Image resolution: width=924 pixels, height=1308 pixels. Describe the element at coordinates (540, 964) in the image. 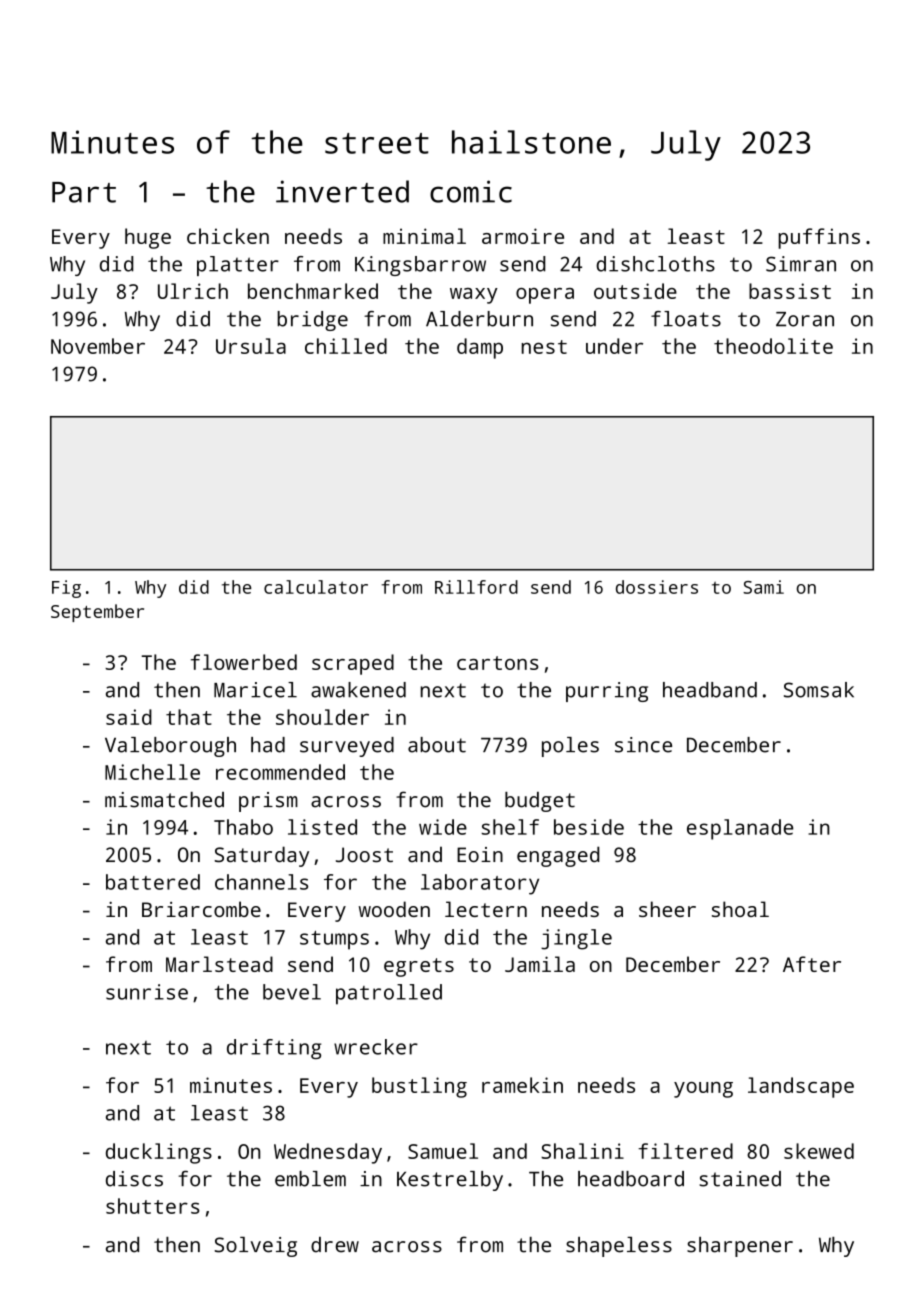

I see `Jamila` at that location.
